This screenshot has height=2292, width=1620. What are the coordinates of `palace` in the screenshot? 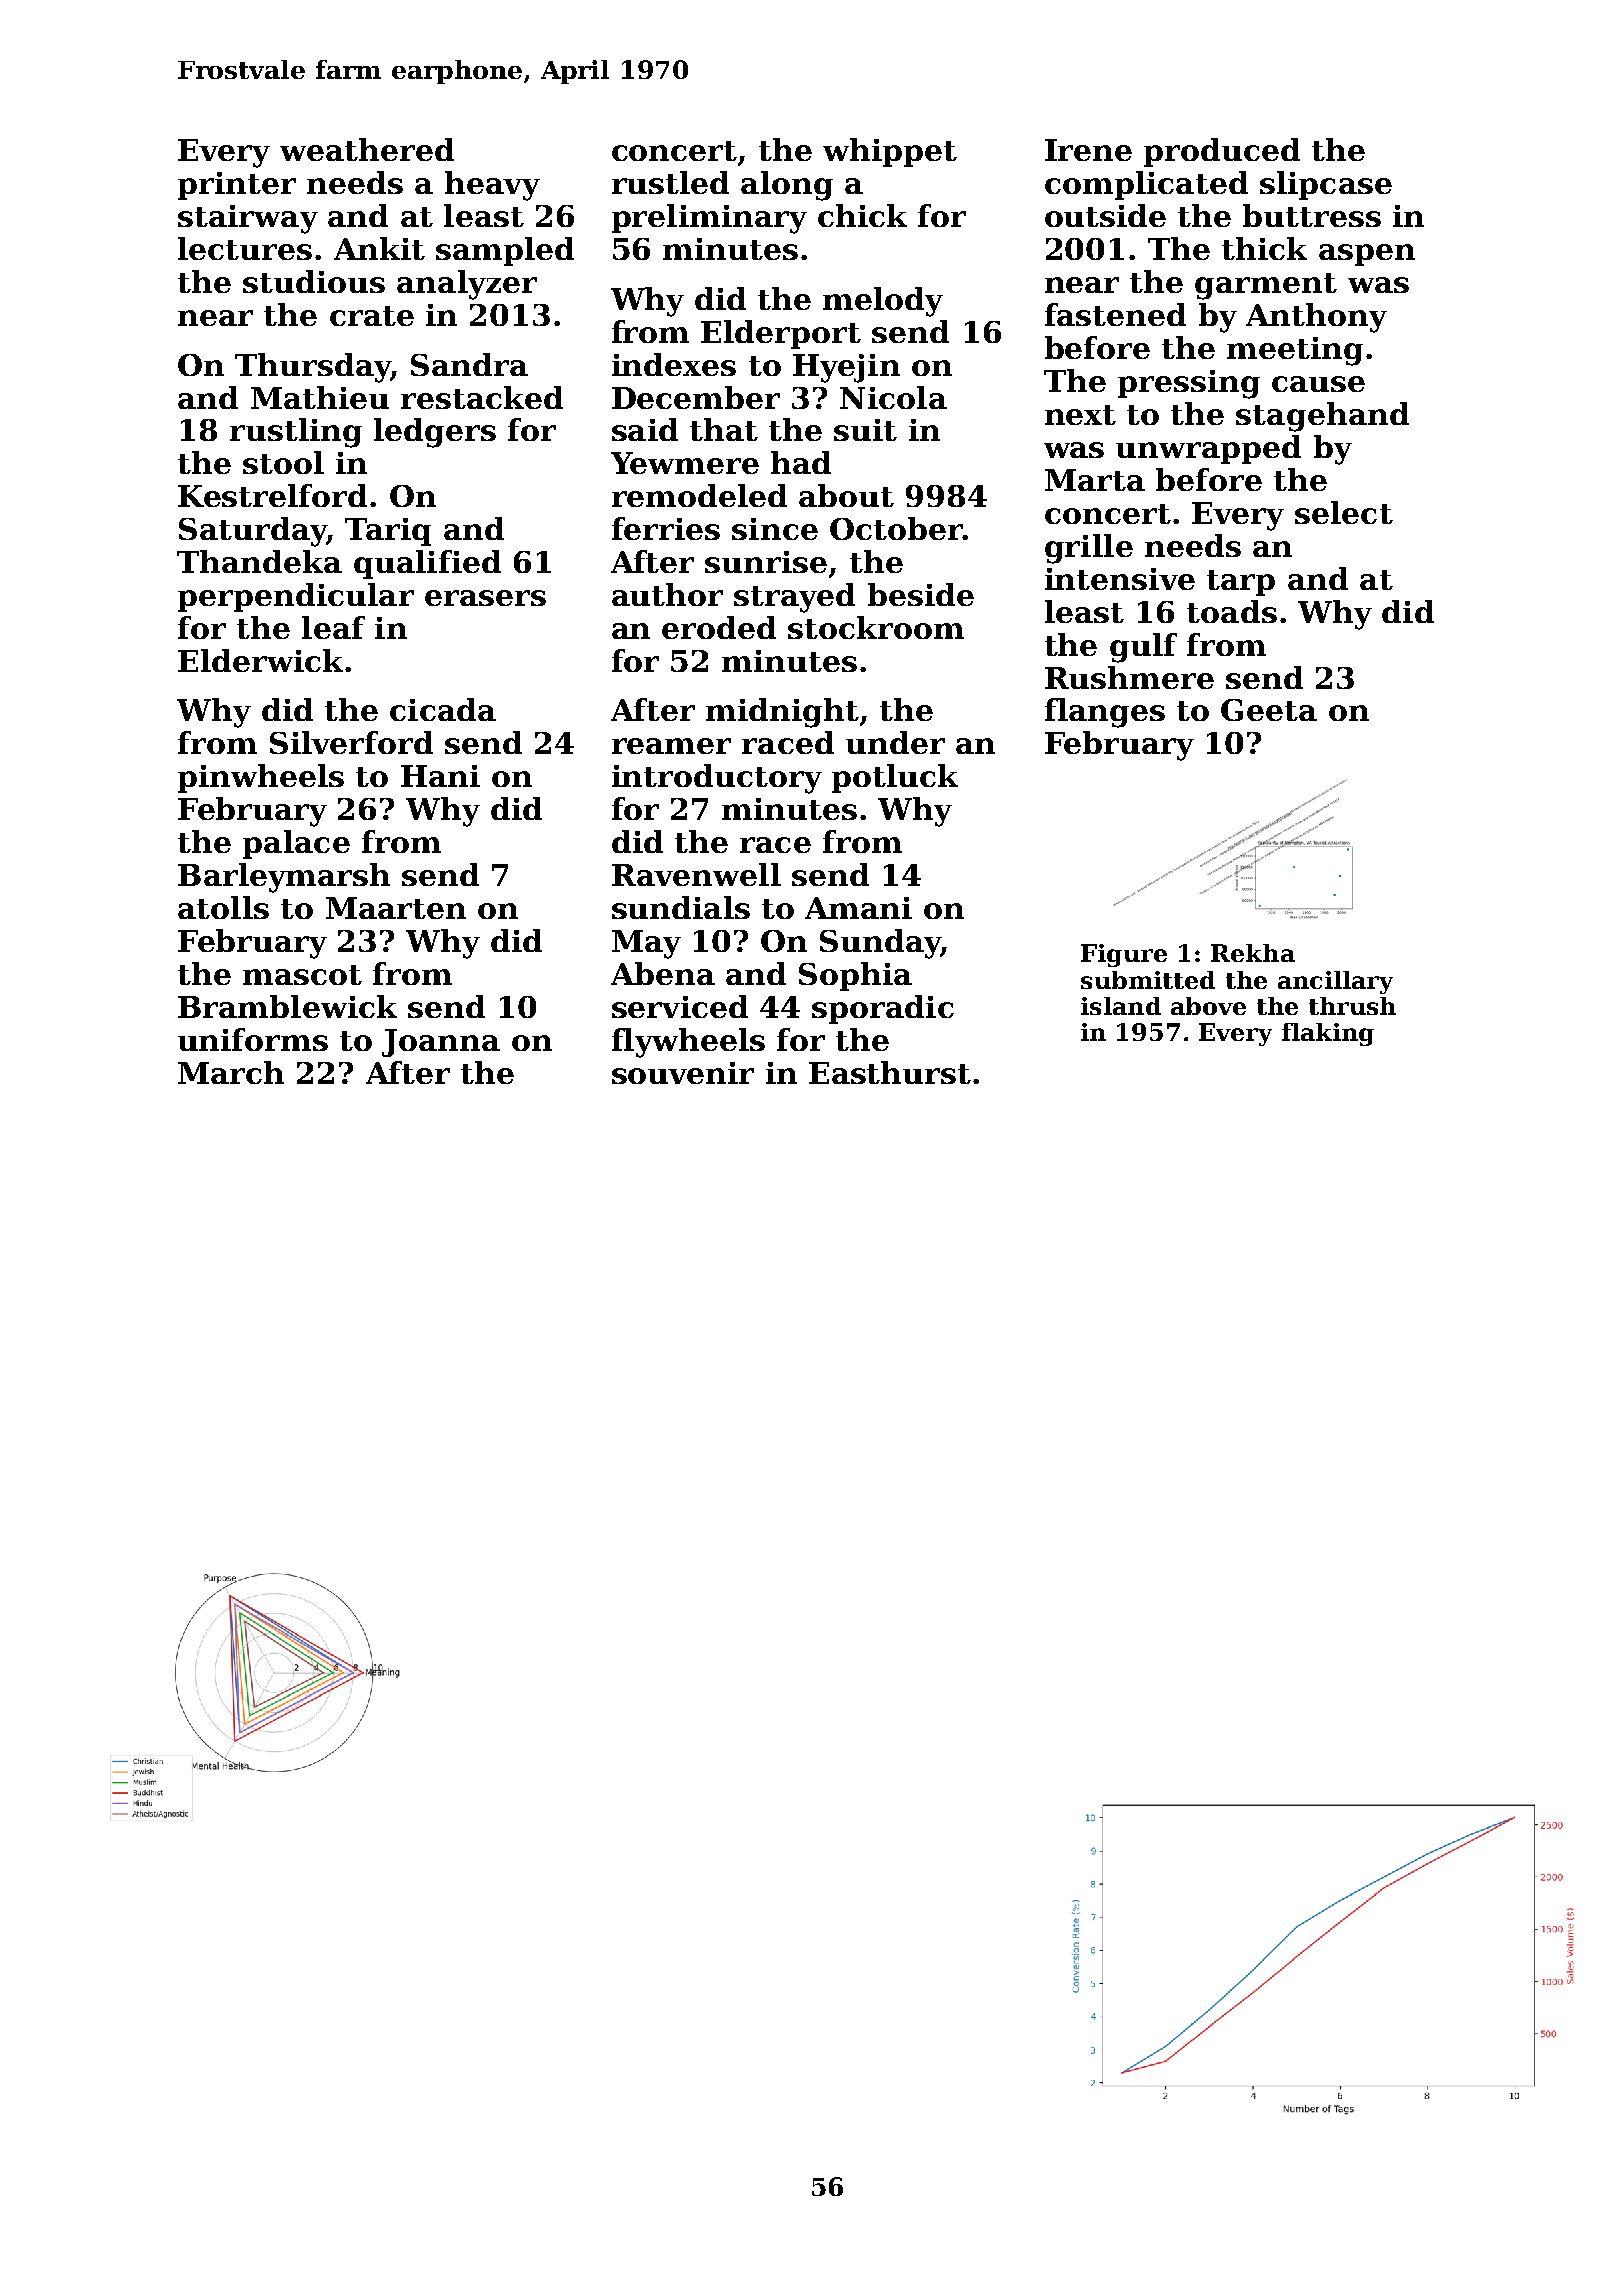 It's located at (296, 844).
